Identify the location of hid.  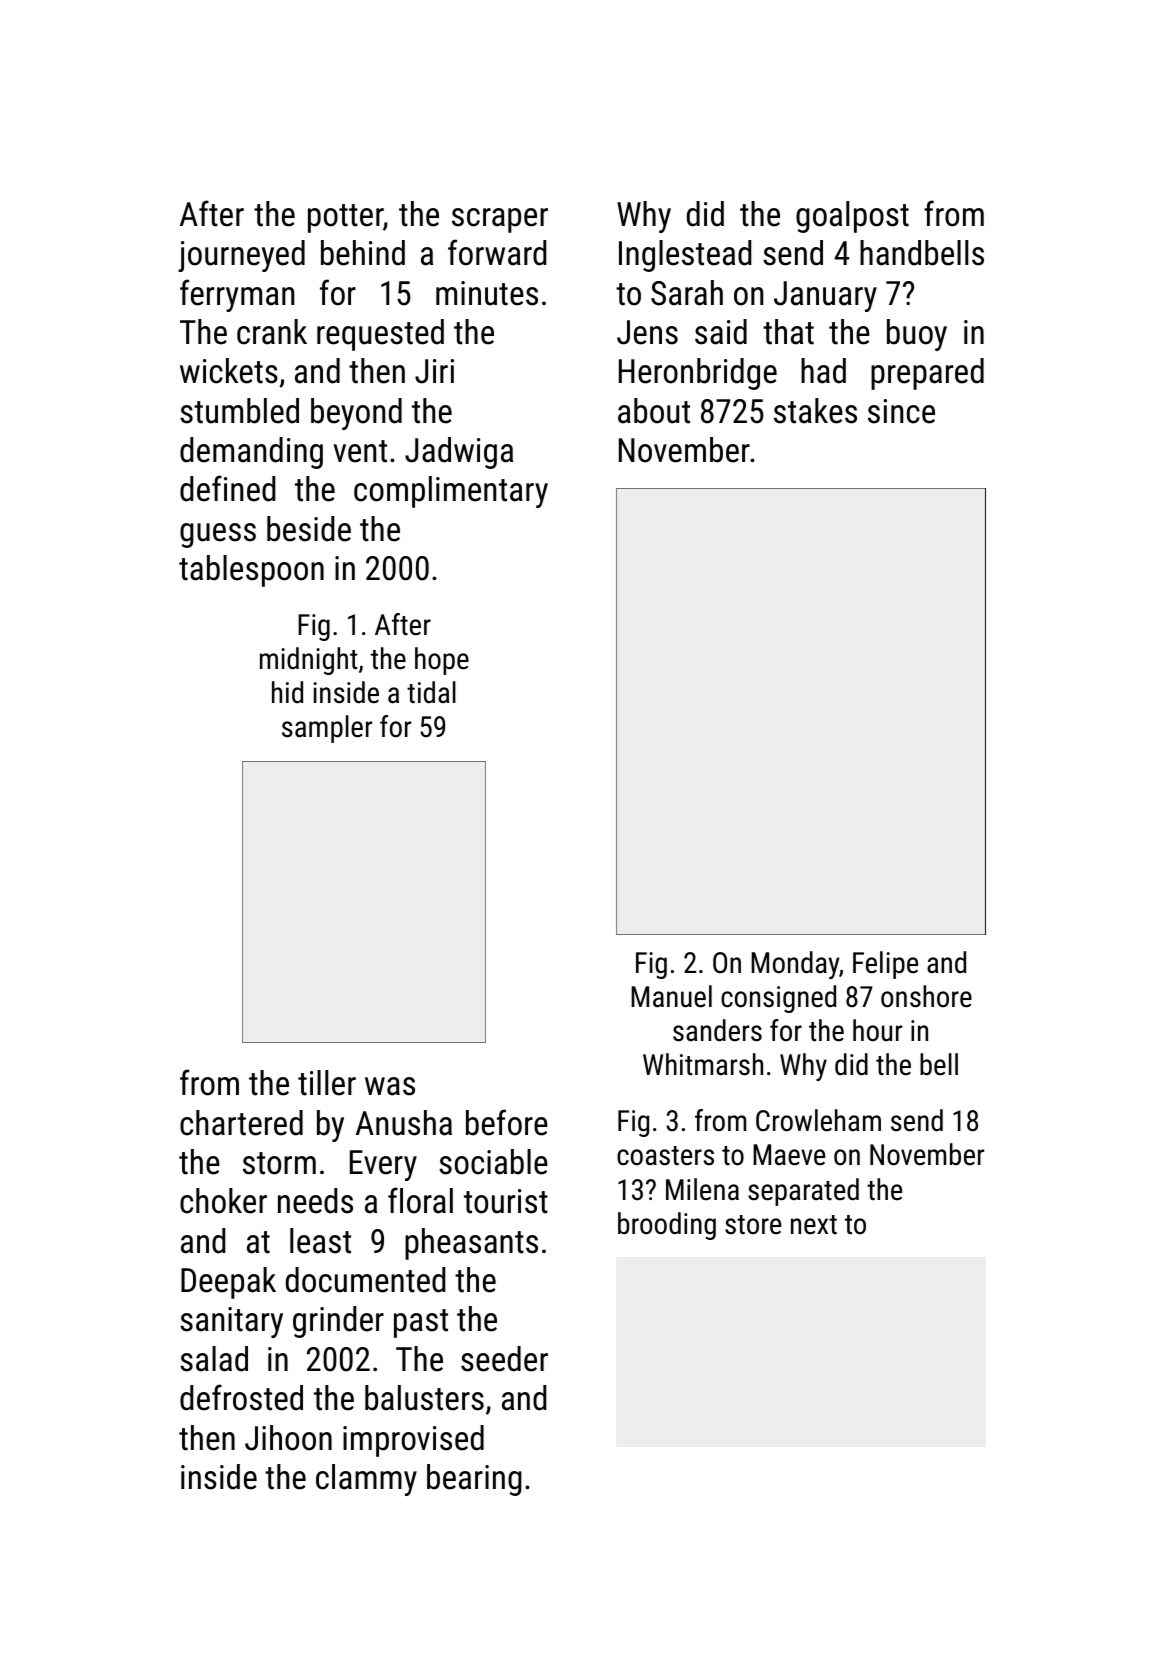
(287, 692).
